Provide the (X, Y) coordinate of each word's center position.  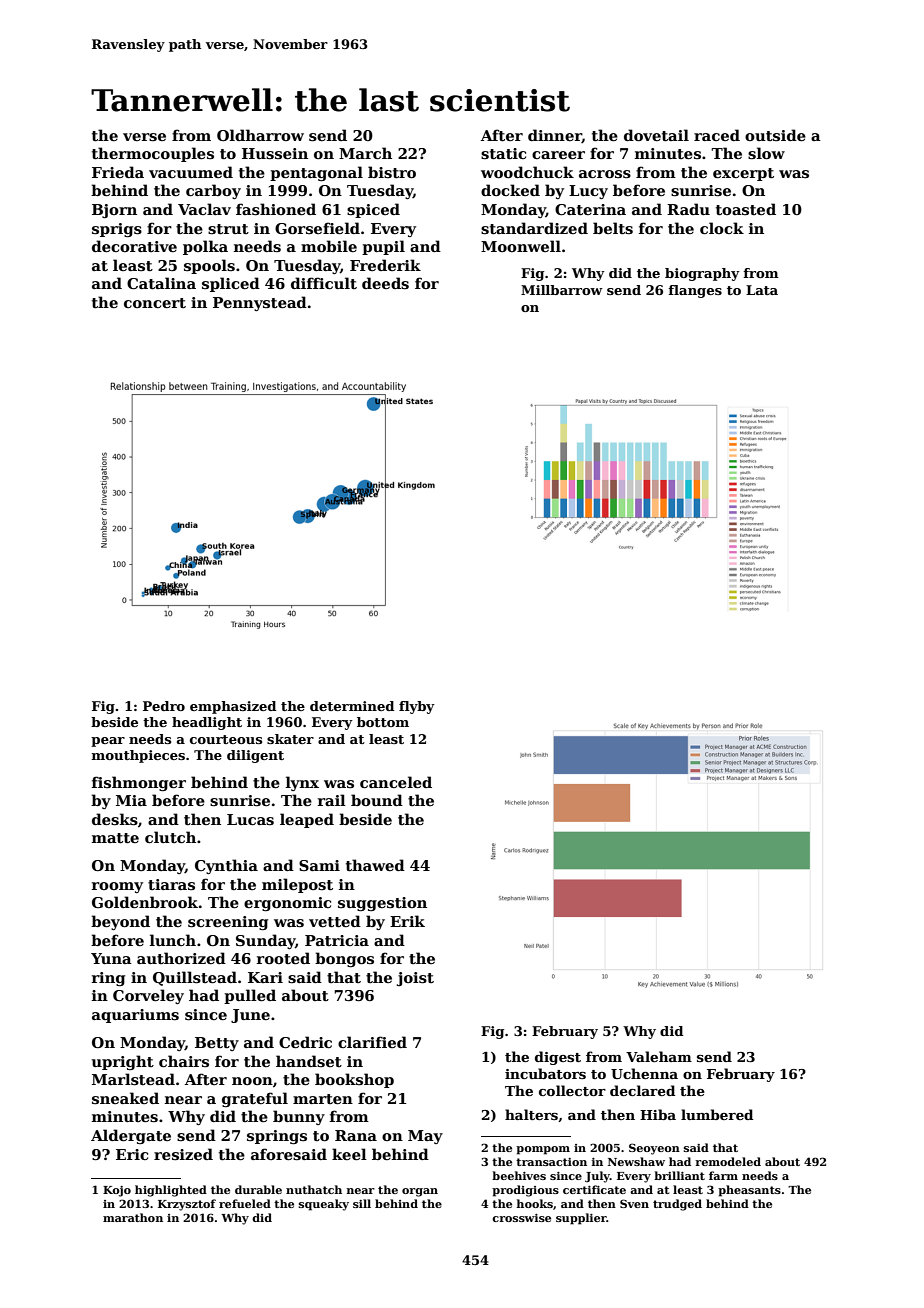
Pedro (164, 706)
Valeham (659, 1056)
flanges (695, 291)
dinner (555, 136)
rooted (283, 958)
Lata (762, 290)
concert (155, 303)
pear (108, 742)
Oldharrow (260, 135)
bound (377, 800)
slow (766, 153)
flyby (417, 707)
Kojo (117, 1191)
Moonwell (521, 246)
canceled (396, 782)
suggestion (382, 904)
